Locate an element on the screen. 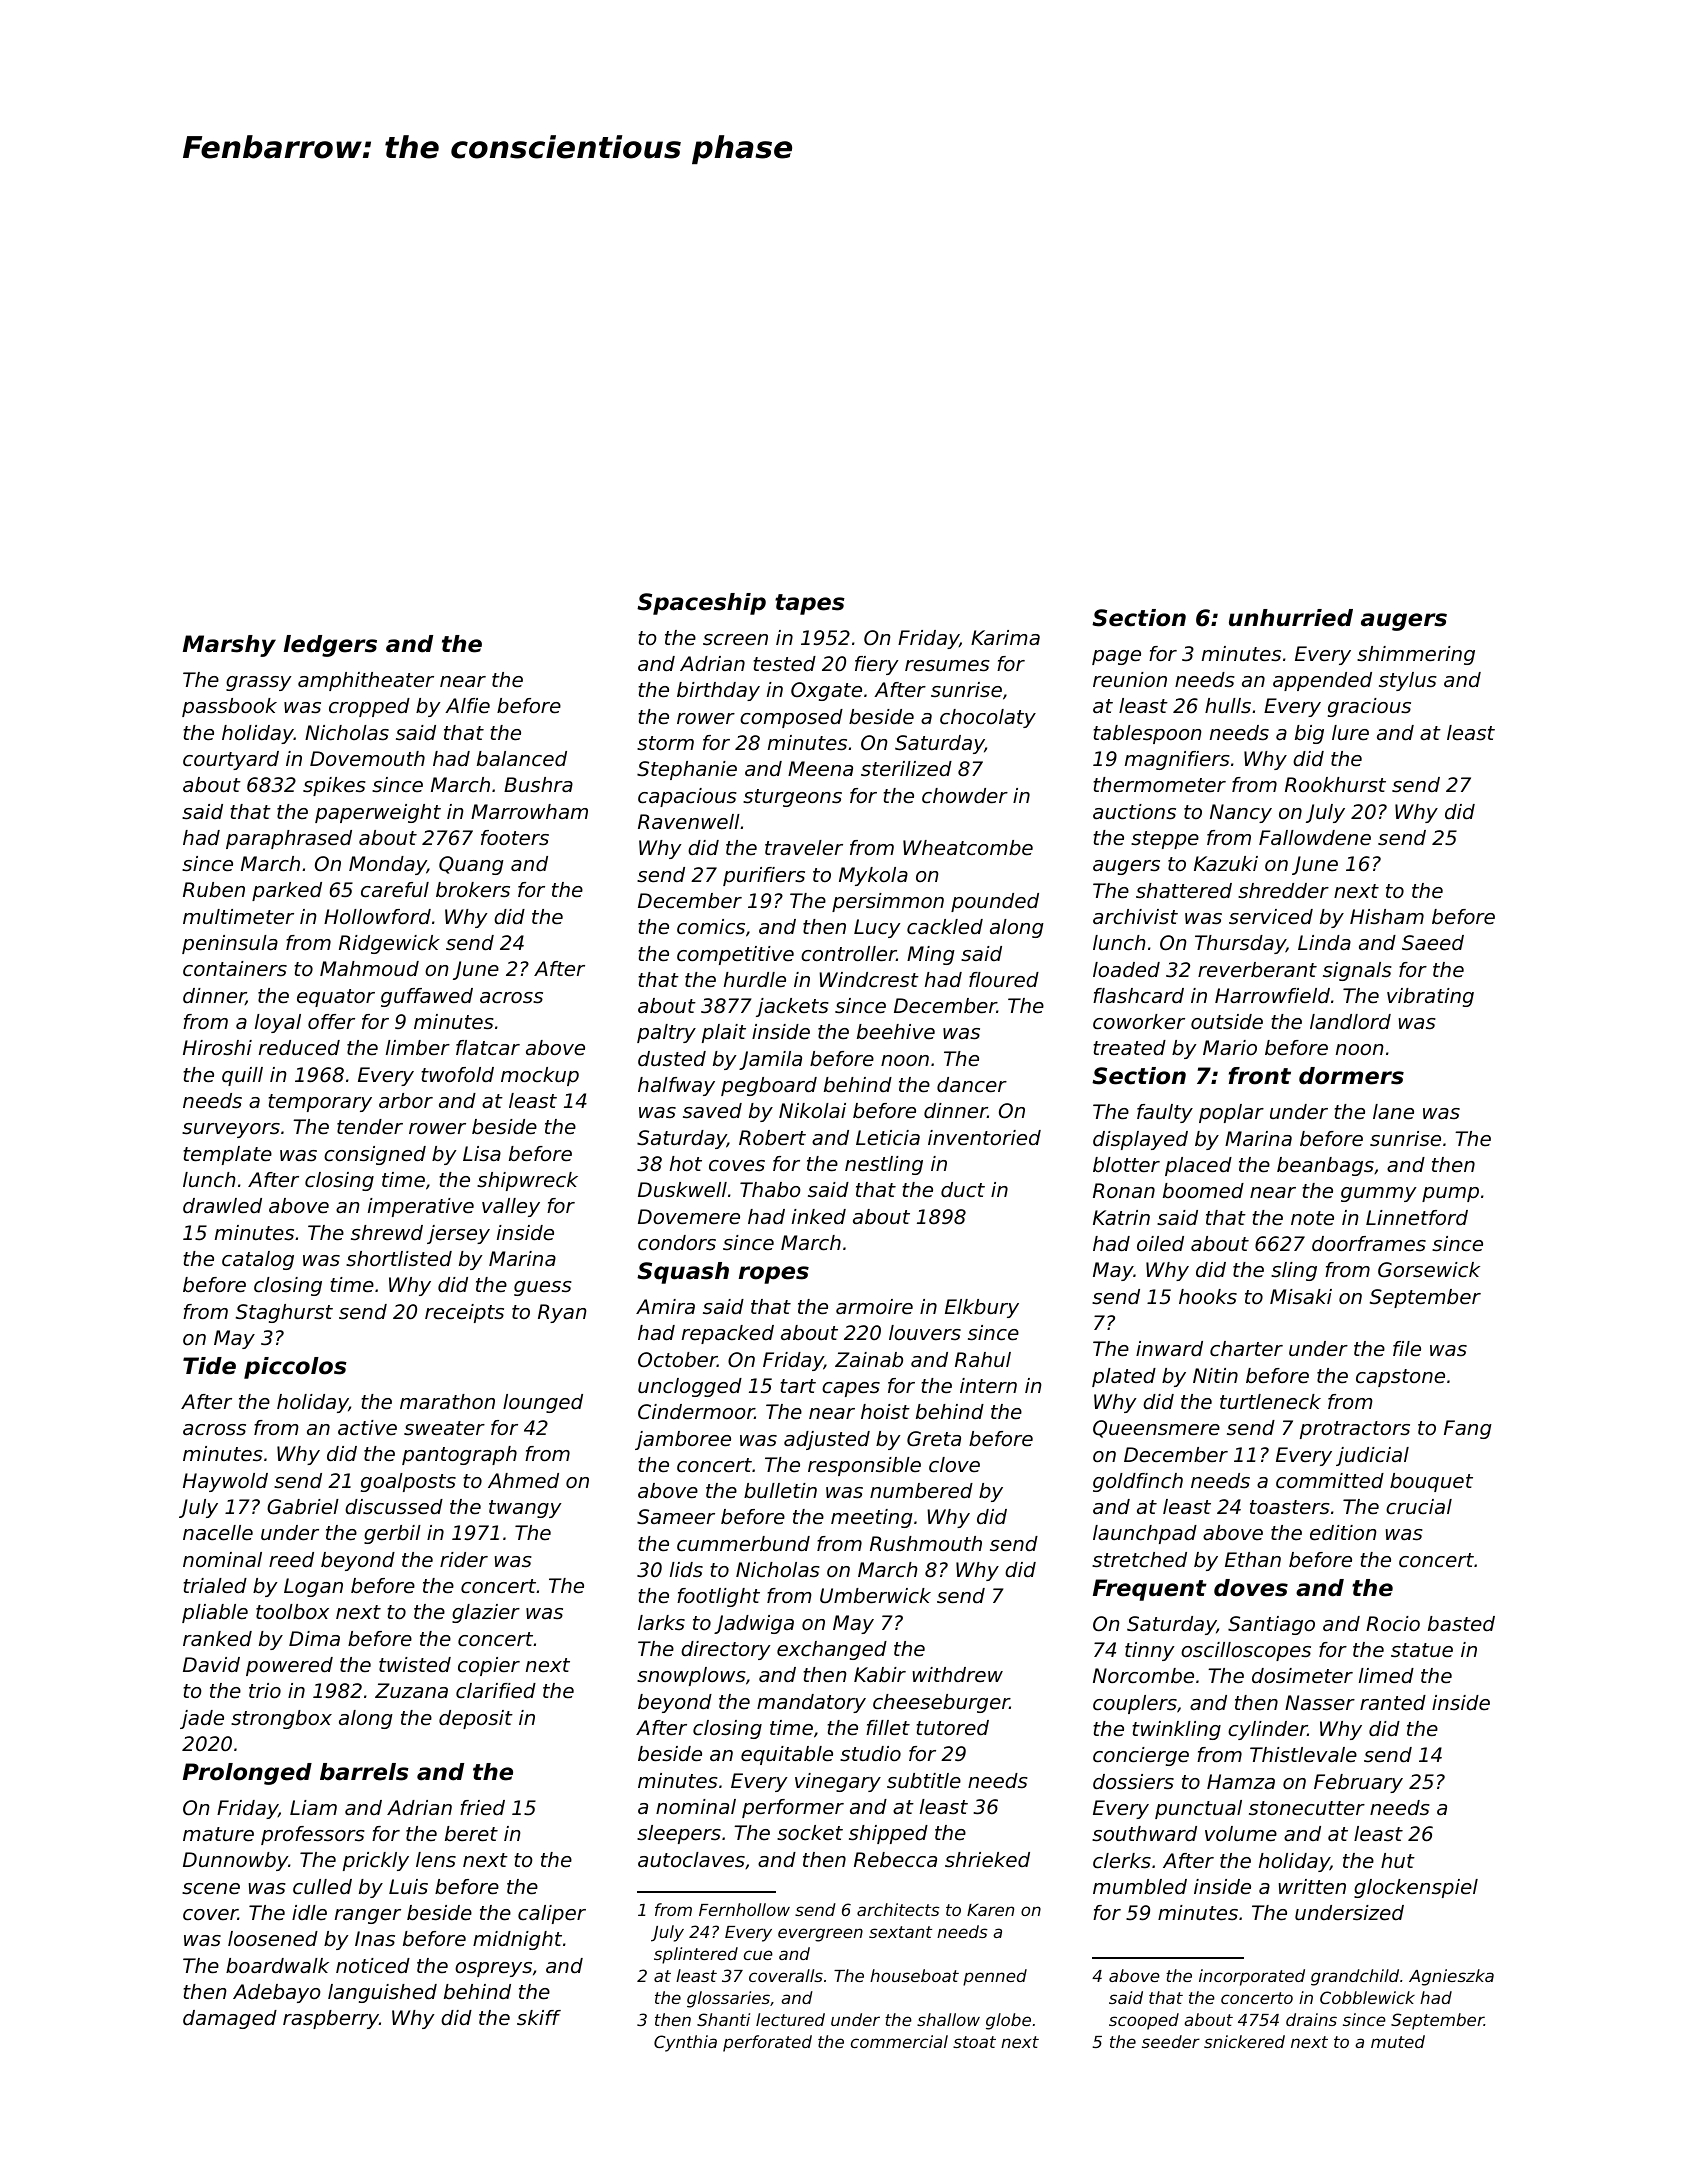  tapes is located at coordinates (810, 604).
